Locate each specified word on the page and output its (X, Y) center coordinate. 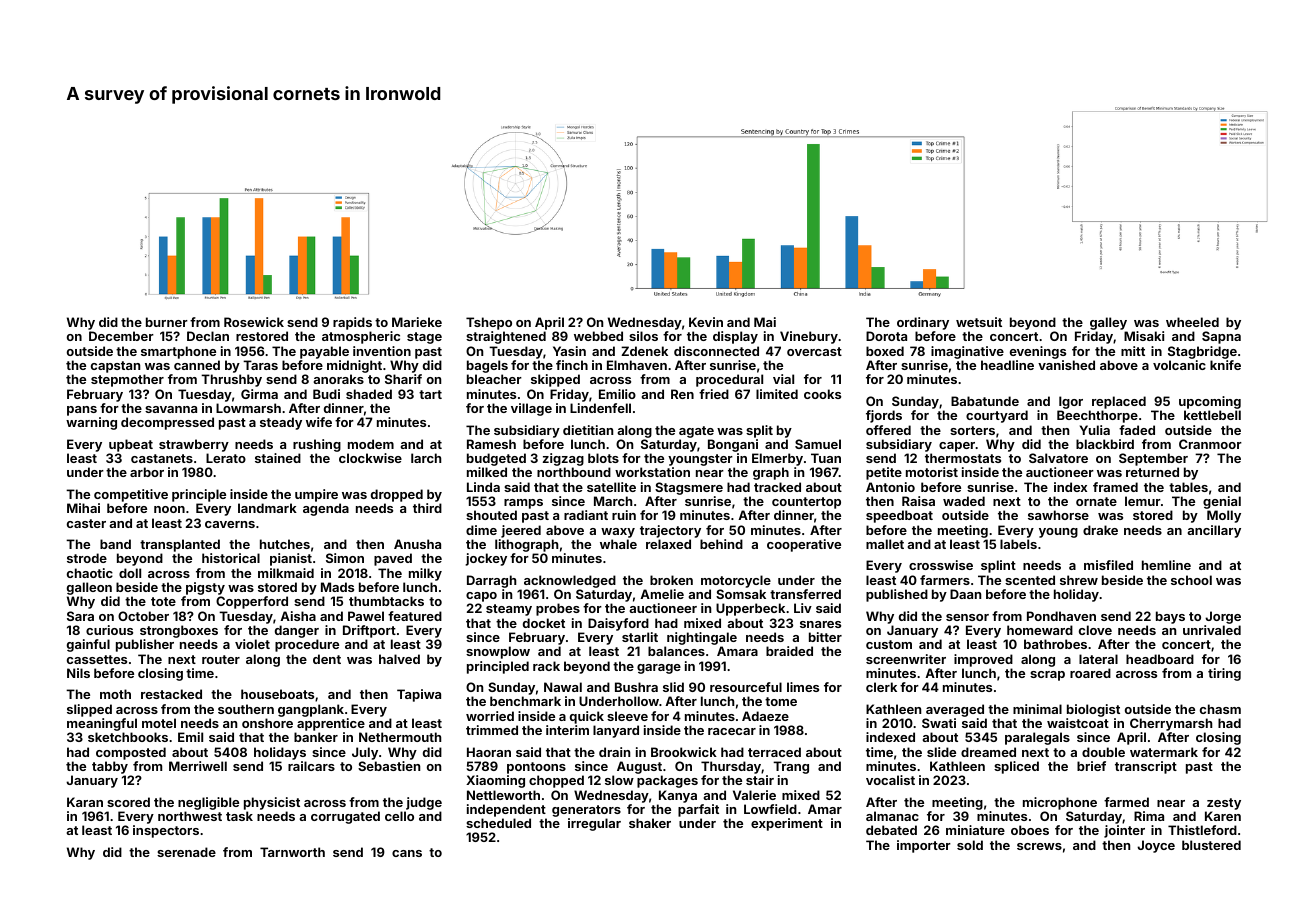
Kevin (706, 322)
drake (1100, 530)
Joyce (1156, 846)
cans (407, 853)
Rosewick (254, 322)
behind (721, 544)
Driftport (369, 631)
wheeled (1192, 322)
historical (231, 558)
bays (1170, 617)
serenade (186, 852)
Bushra (636, 687)
